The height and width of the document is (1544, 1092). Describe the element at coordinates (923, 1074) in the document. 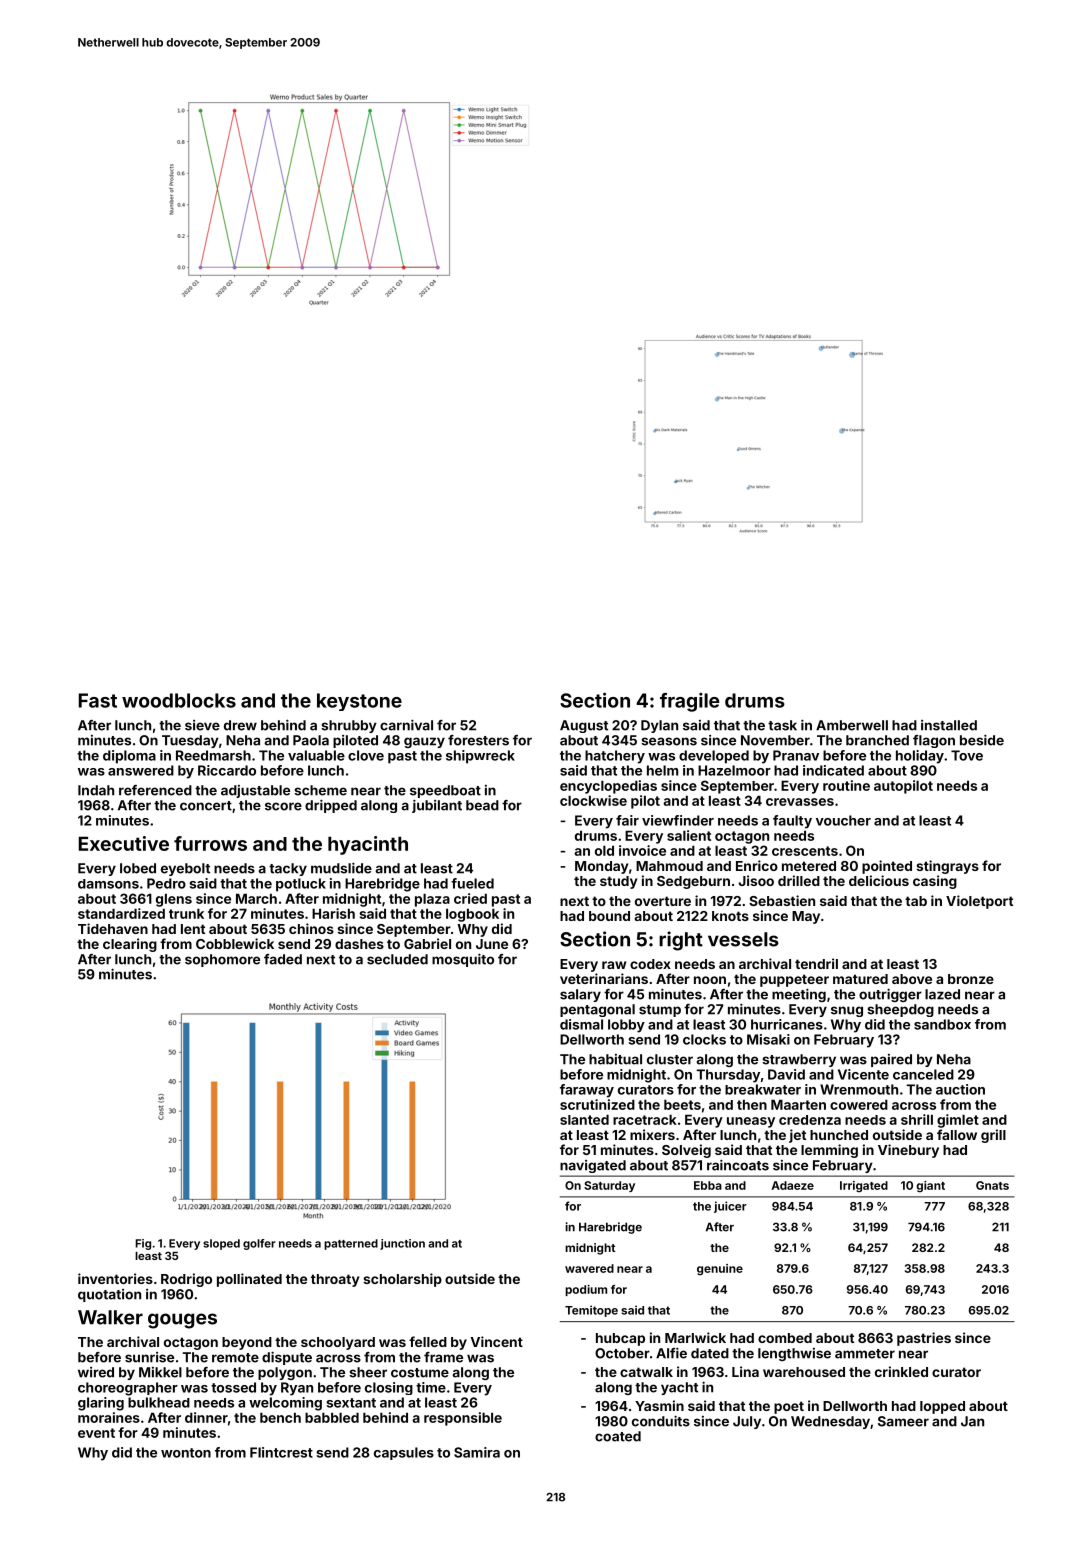

I see `canceled` at that location.
